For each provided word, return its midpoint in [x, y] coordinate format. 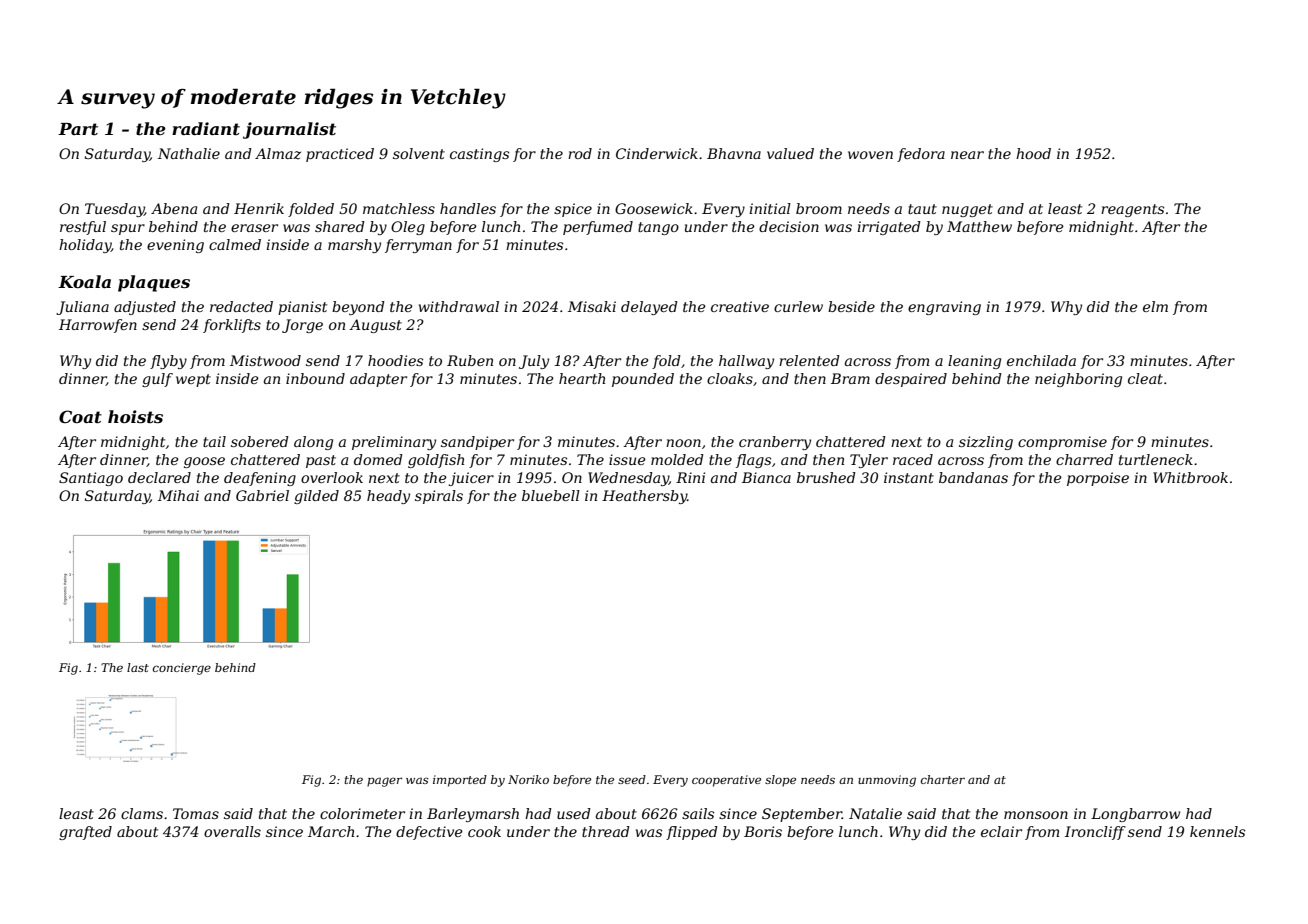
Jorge [302, 326]
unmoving [887, 781]
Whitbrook [1190, 477]
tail [214, 441]
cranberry [775, 443]
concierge [182, 669]
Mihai [178, 495]
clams [142, 813]
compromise [1062, 443]
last [138, 667]
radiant [206, 128]
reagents [1132, 210]
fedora [921, 155]
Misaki [592, 306]
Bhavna [734, 153]
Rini [690, 477]
